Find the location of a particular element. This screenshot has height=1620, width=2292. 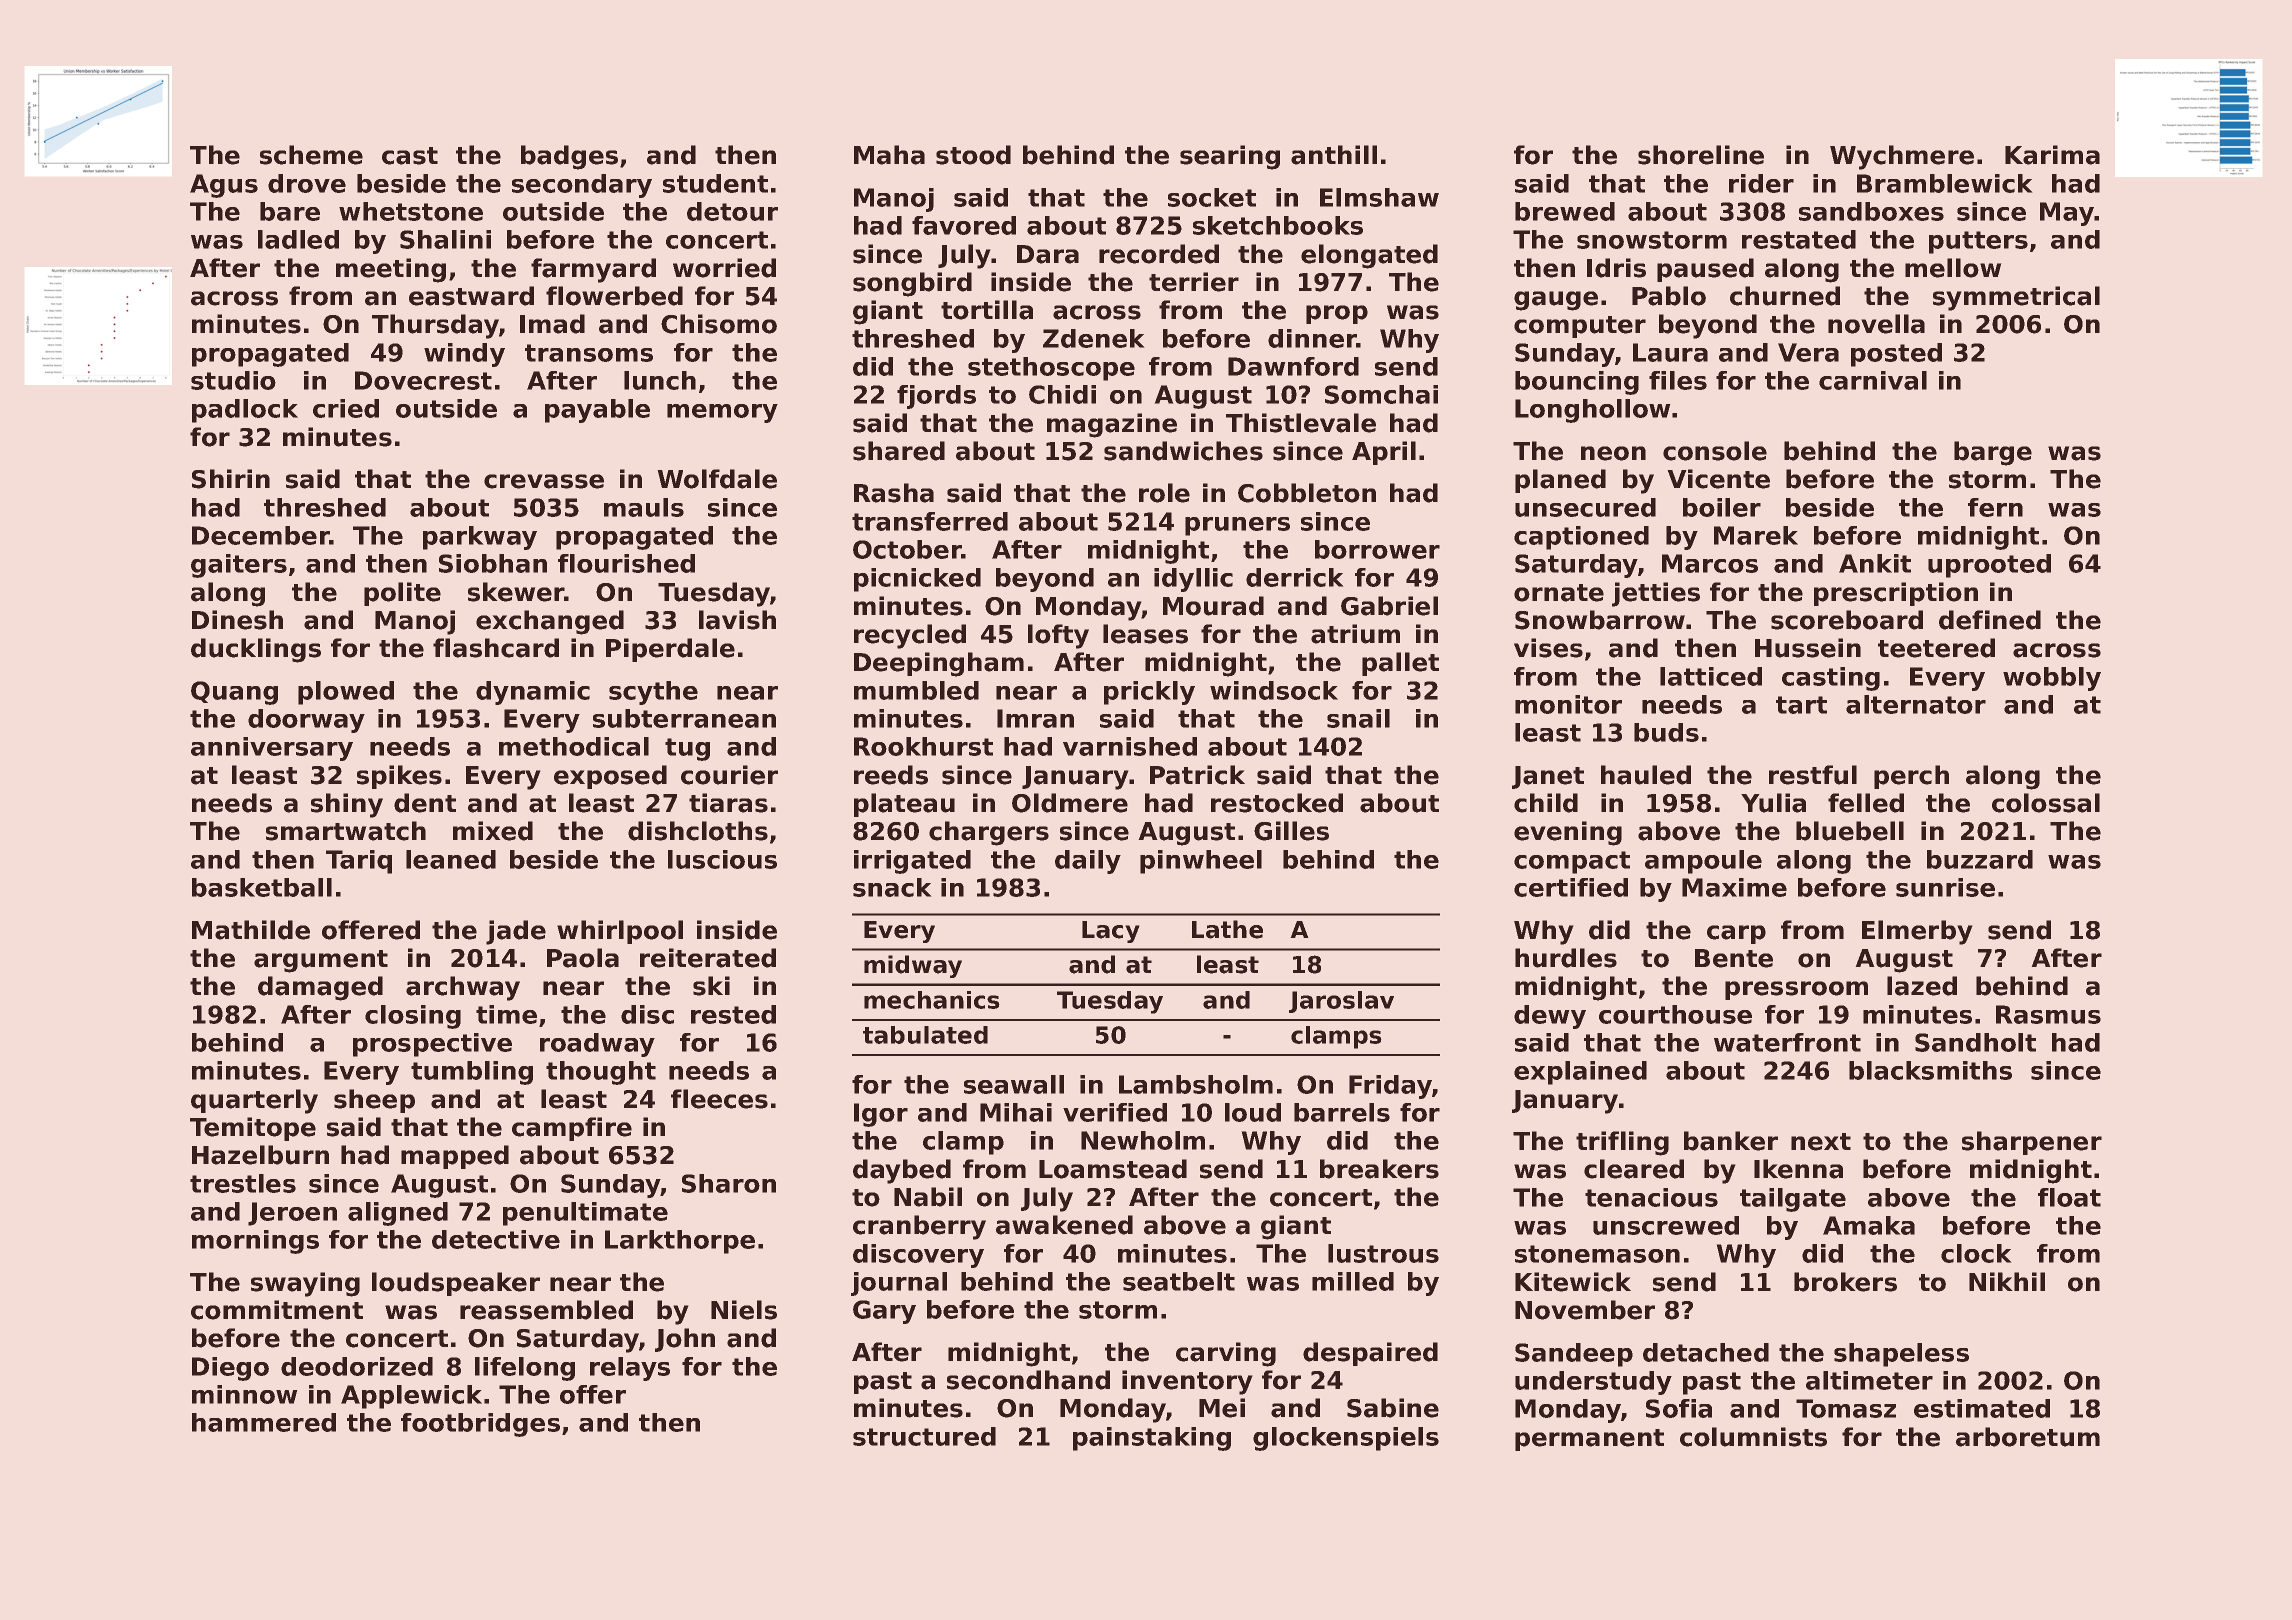

plowed is located at coordinates (346, 693).
